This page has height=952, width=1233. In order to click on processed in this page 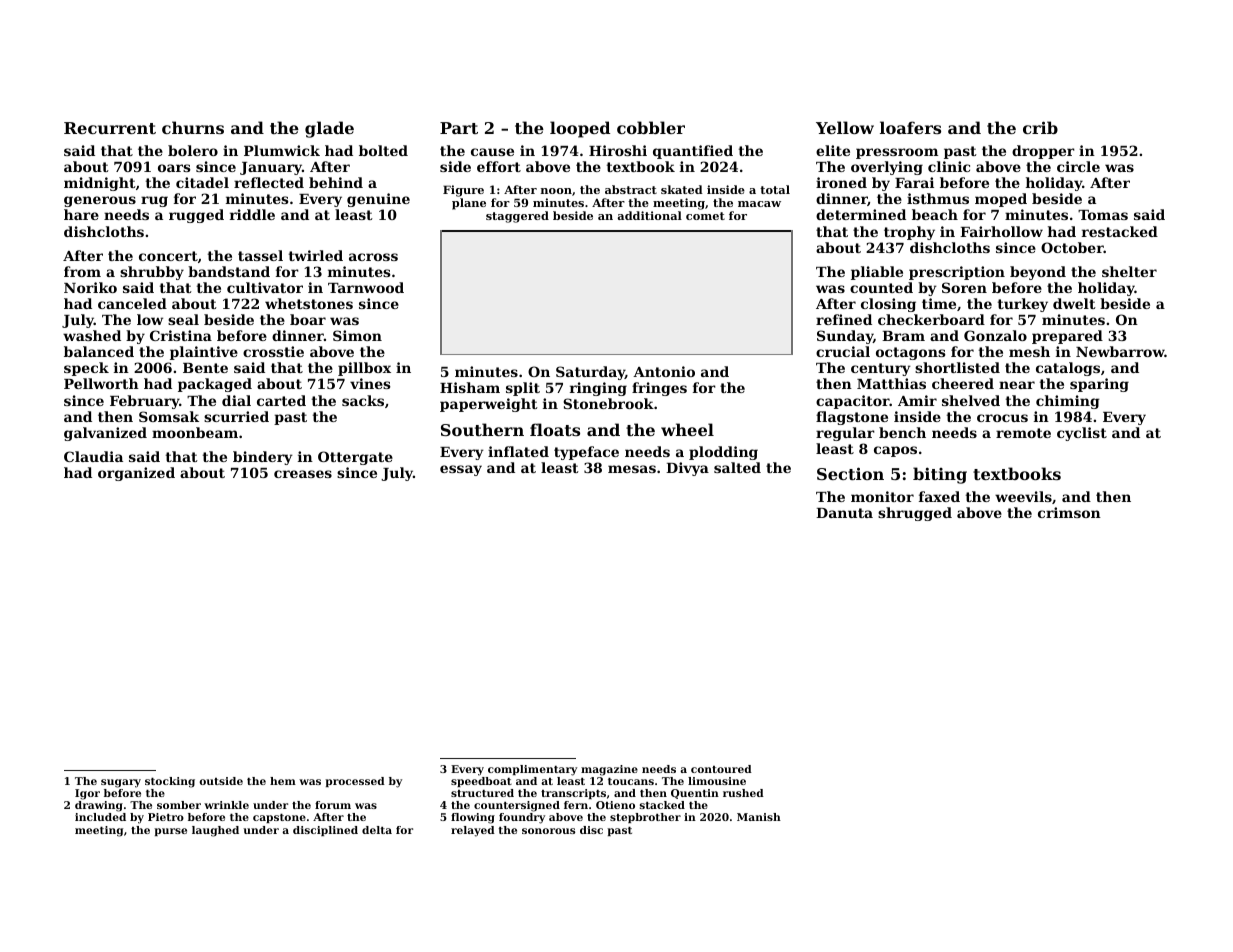, I will do `click(355, 782)`.
